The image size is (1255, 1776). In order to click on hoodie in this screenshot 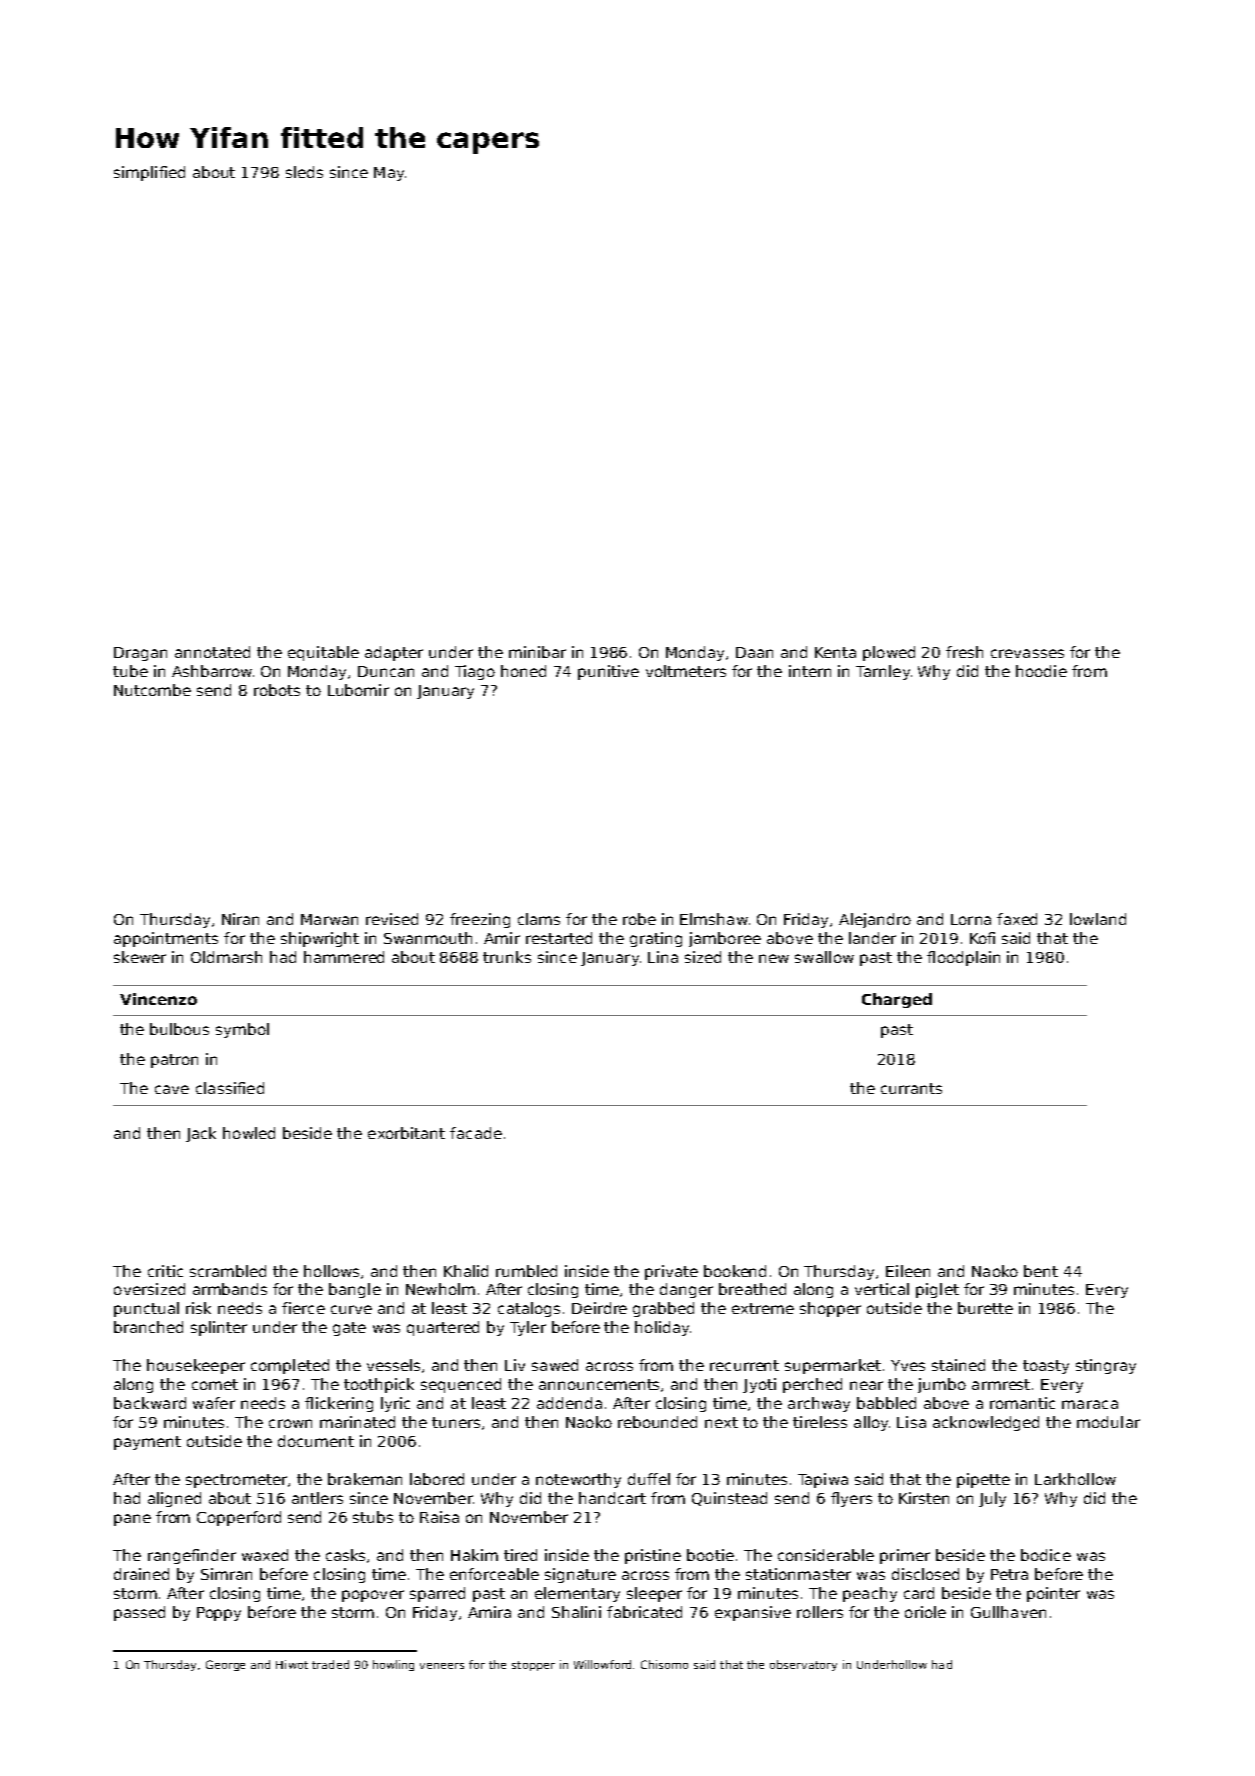, I will do `click(1041, 671)`.
